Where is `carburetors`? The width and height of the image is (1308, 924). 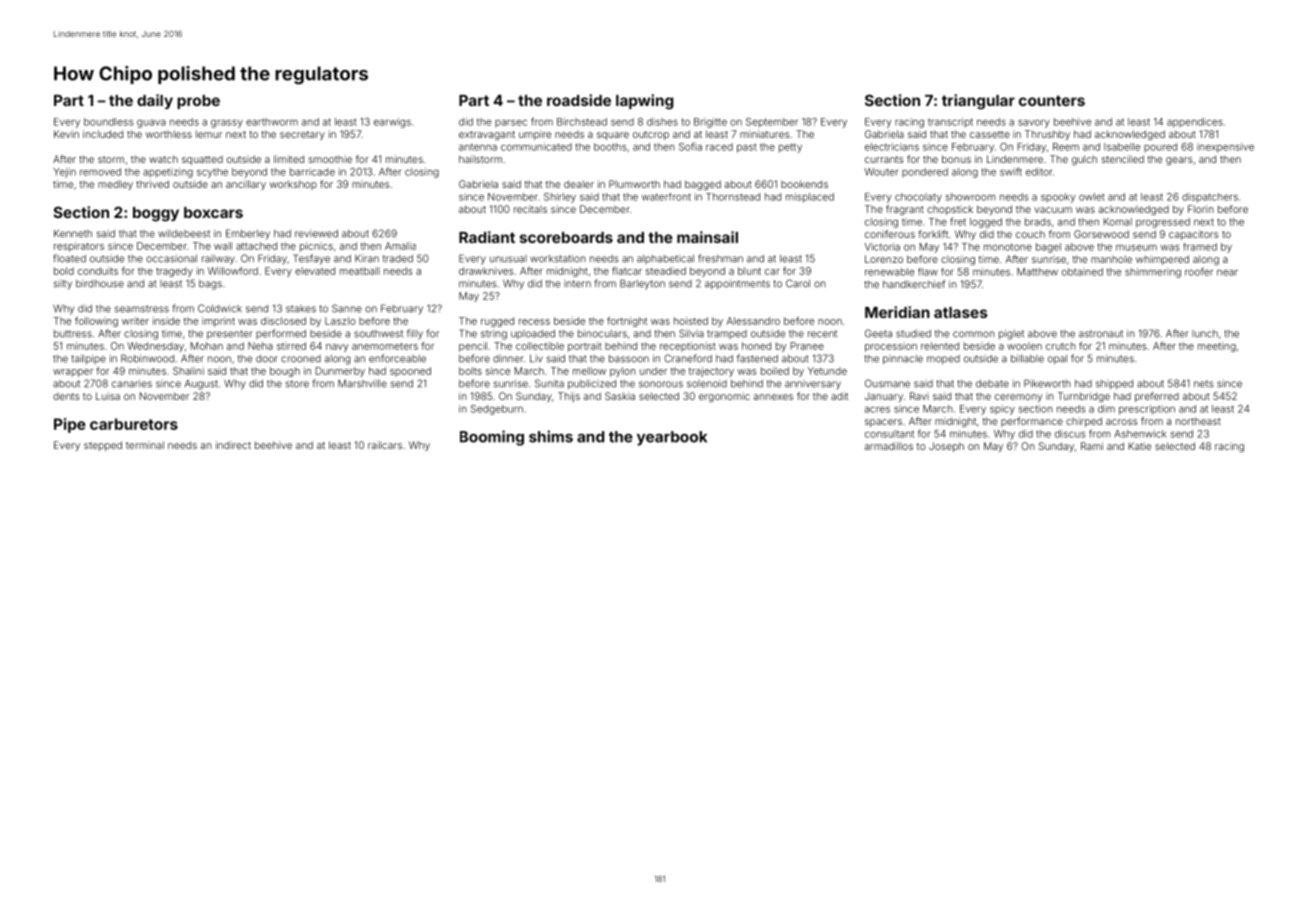
carburetors is located at coordinates (134, 424).
